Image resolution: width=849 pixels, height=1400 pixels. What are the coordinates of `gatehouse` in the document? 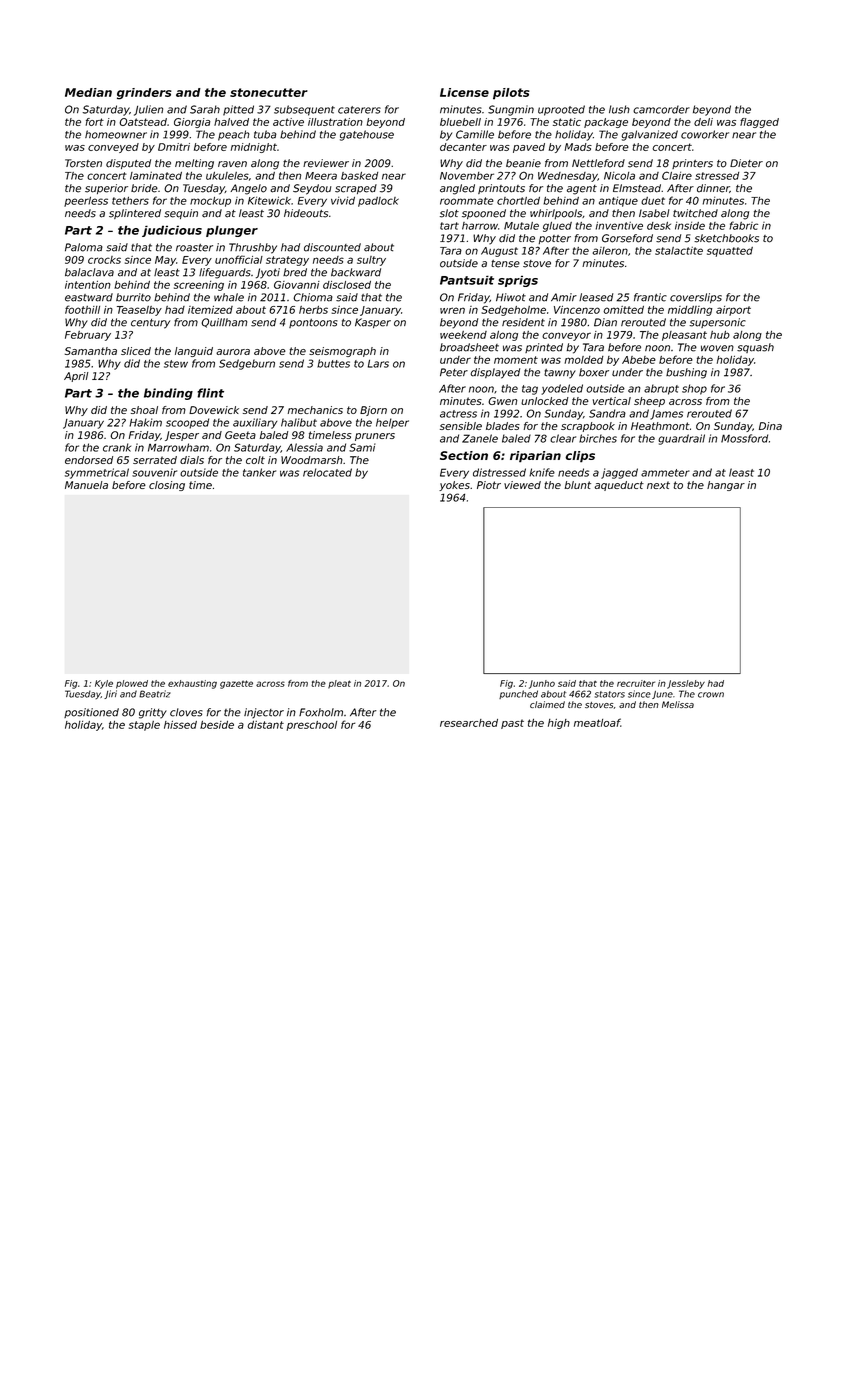 It's located at (367, 135).
